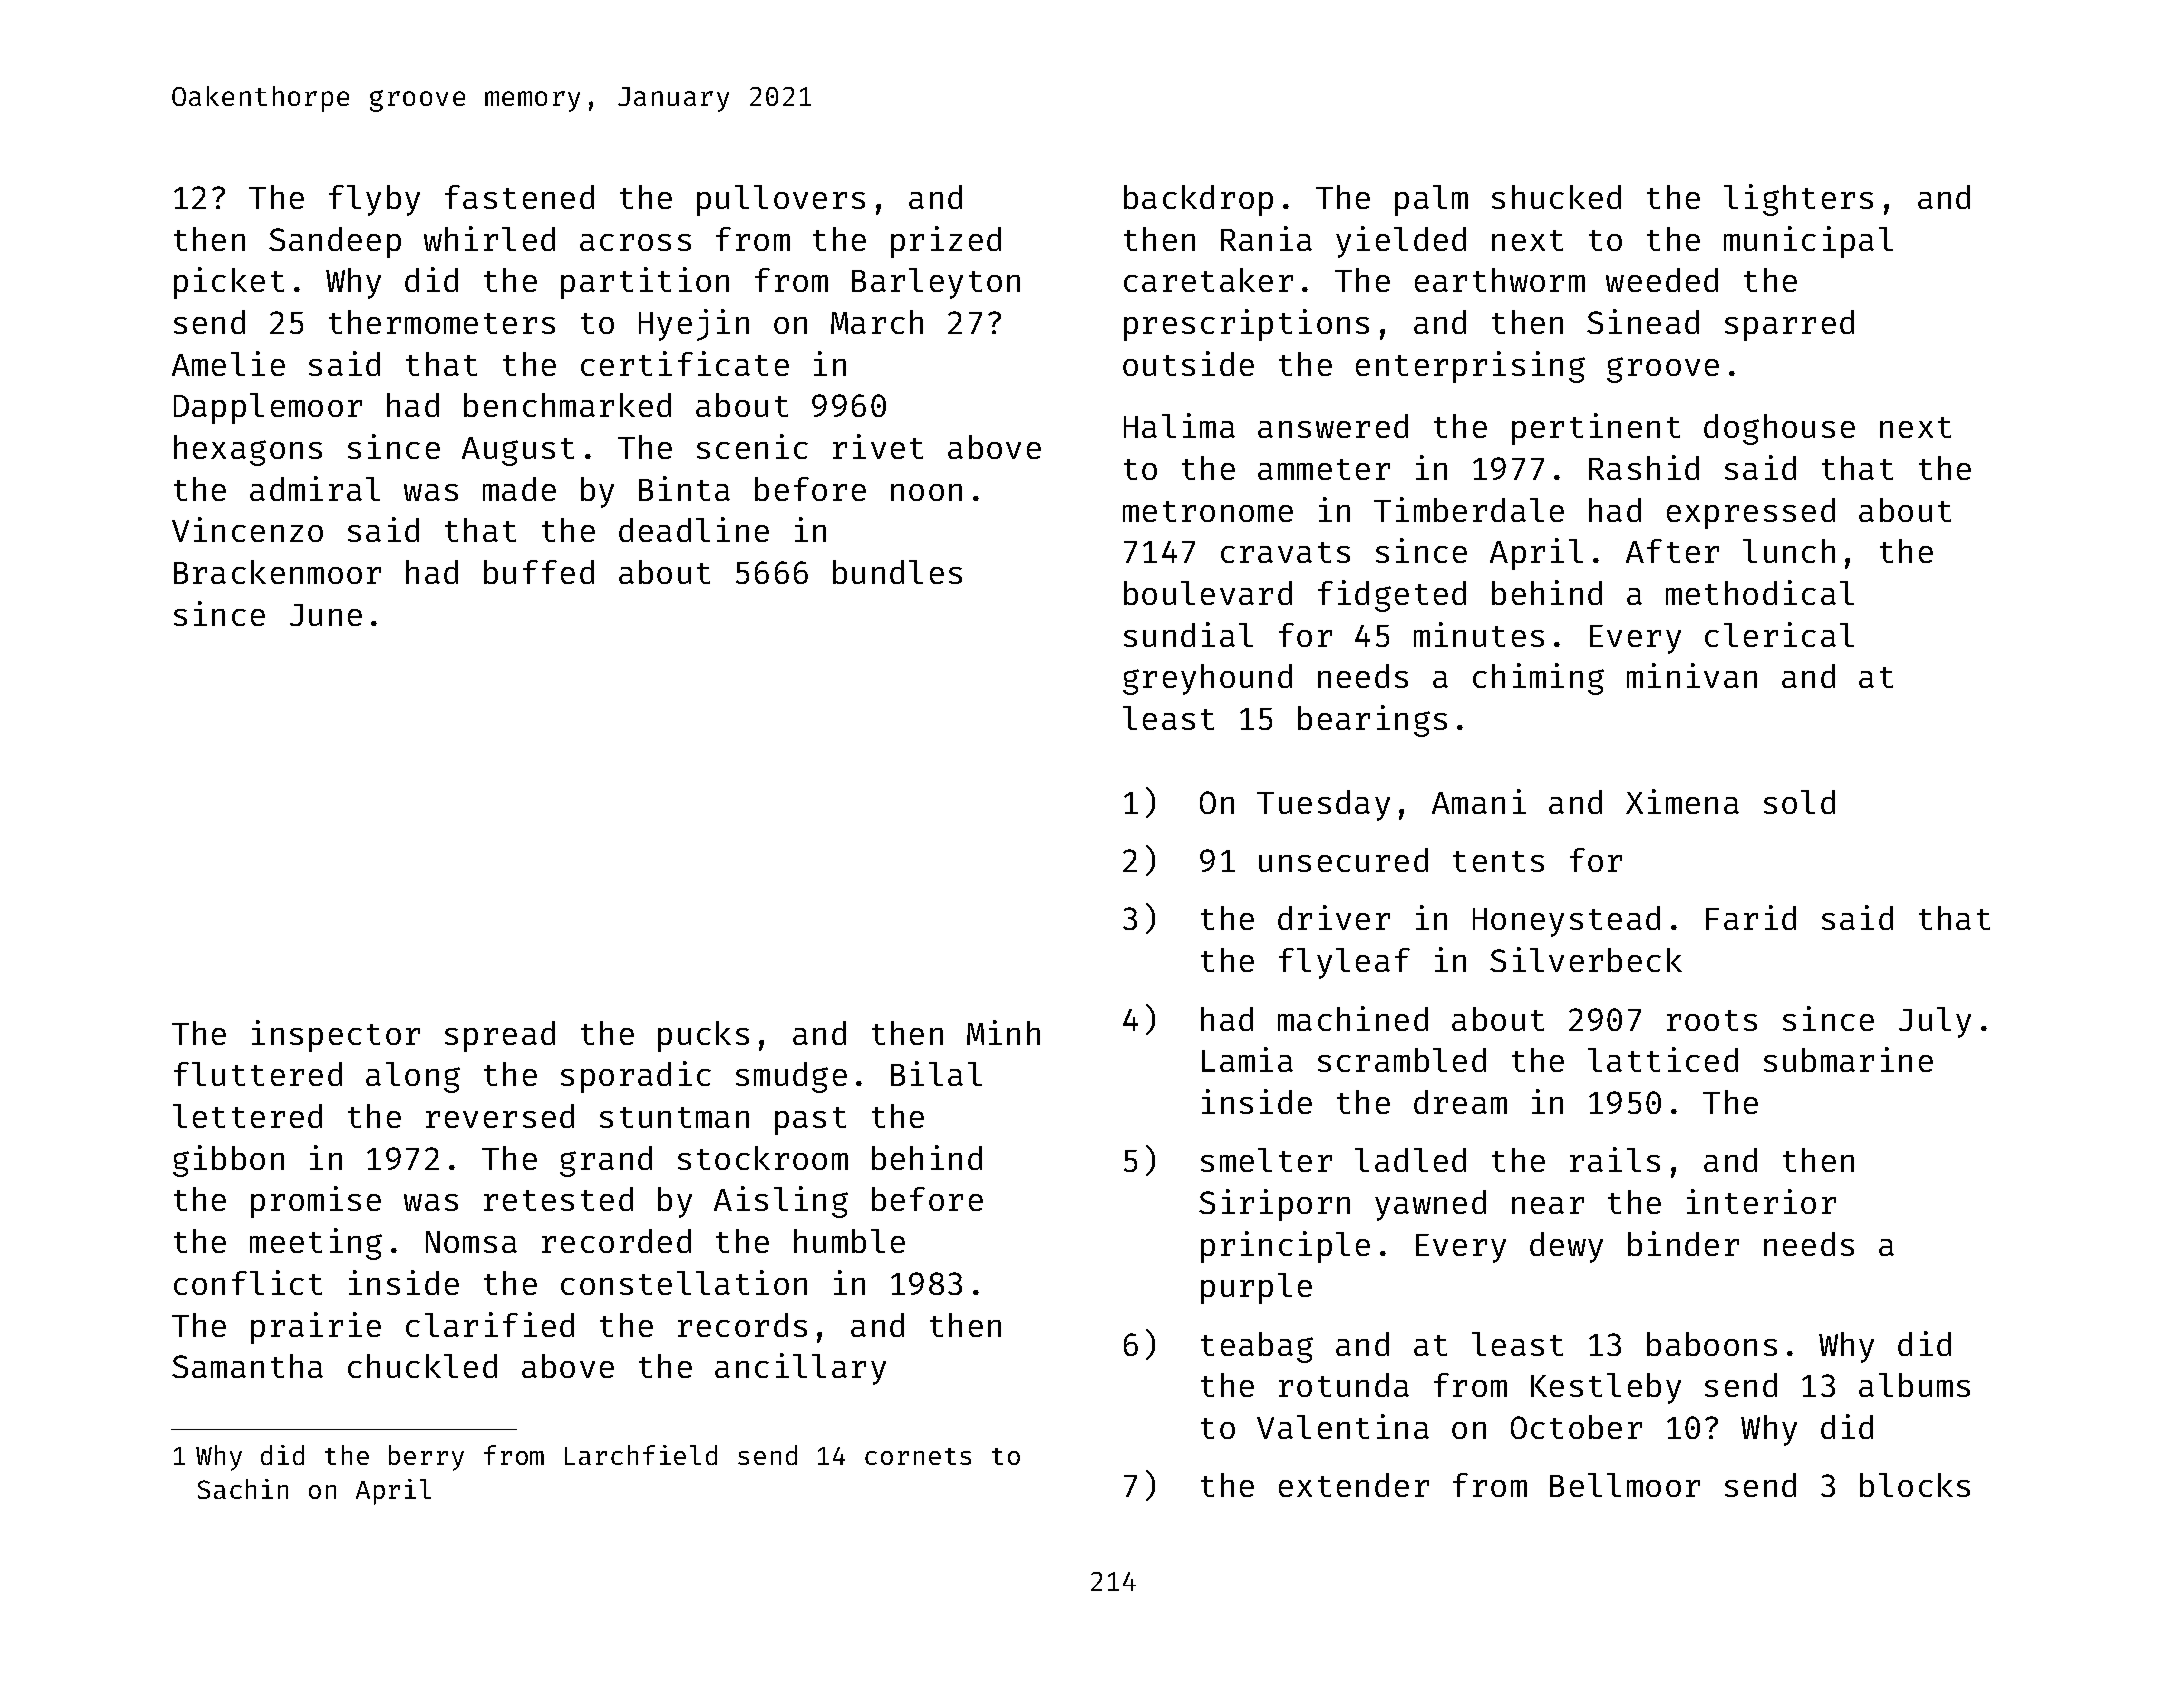 Image resolution: width=2178 pixels, height=1683 pixels. Describe the element at coordinates (1323, 805) in the screenshot. I see `Tuesday` at that location.
